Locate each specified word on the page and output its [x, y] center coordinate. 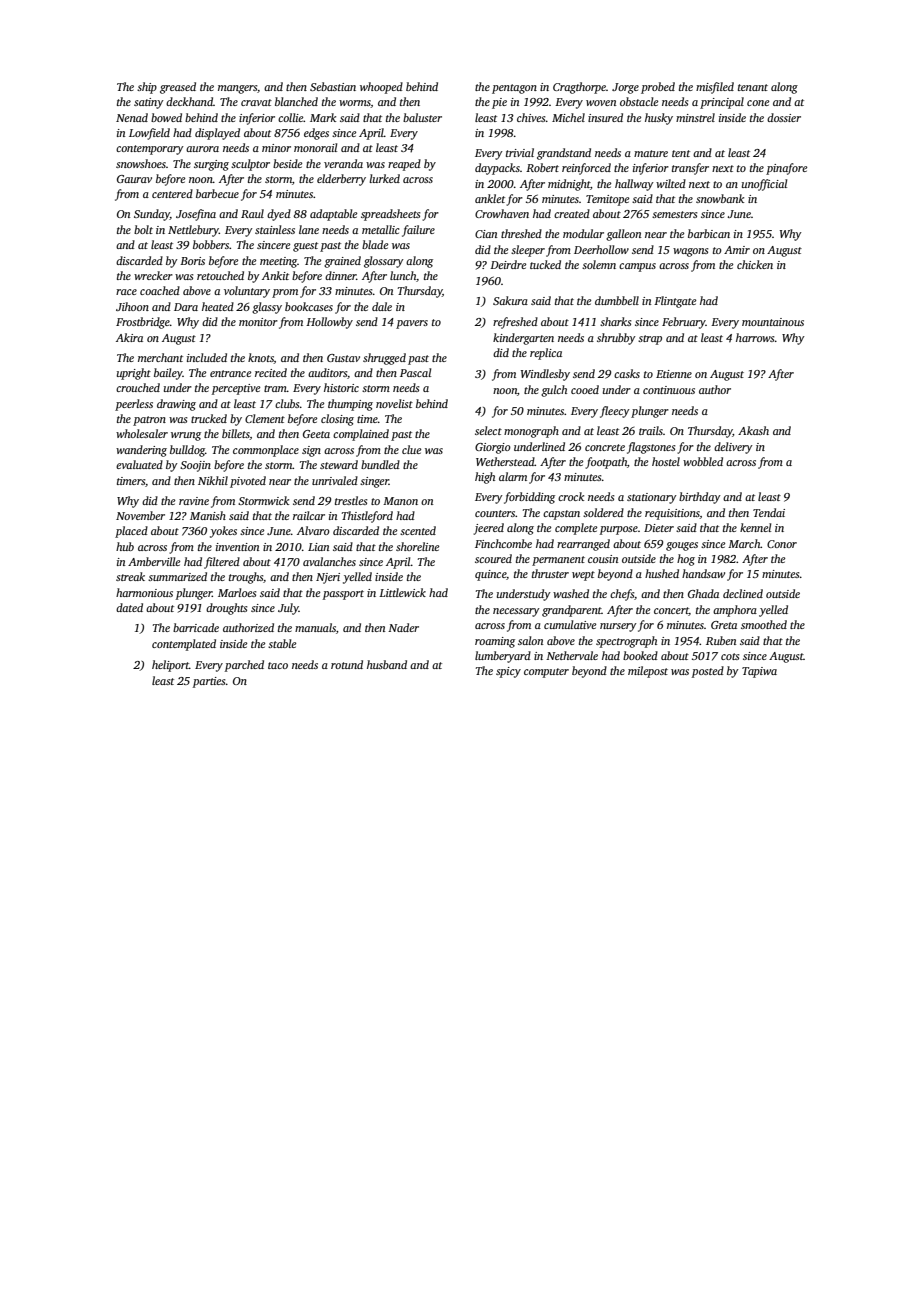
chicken [755, 264]
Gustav [343, 358]
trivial [520, 152]
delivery [733, 448]
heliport [170, 666]
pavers [412, 324]
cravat [256, 102]
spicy [508, 672]
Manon [400, 501]
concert [671, 611]
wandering [141, 451]
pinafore [786, 169]
